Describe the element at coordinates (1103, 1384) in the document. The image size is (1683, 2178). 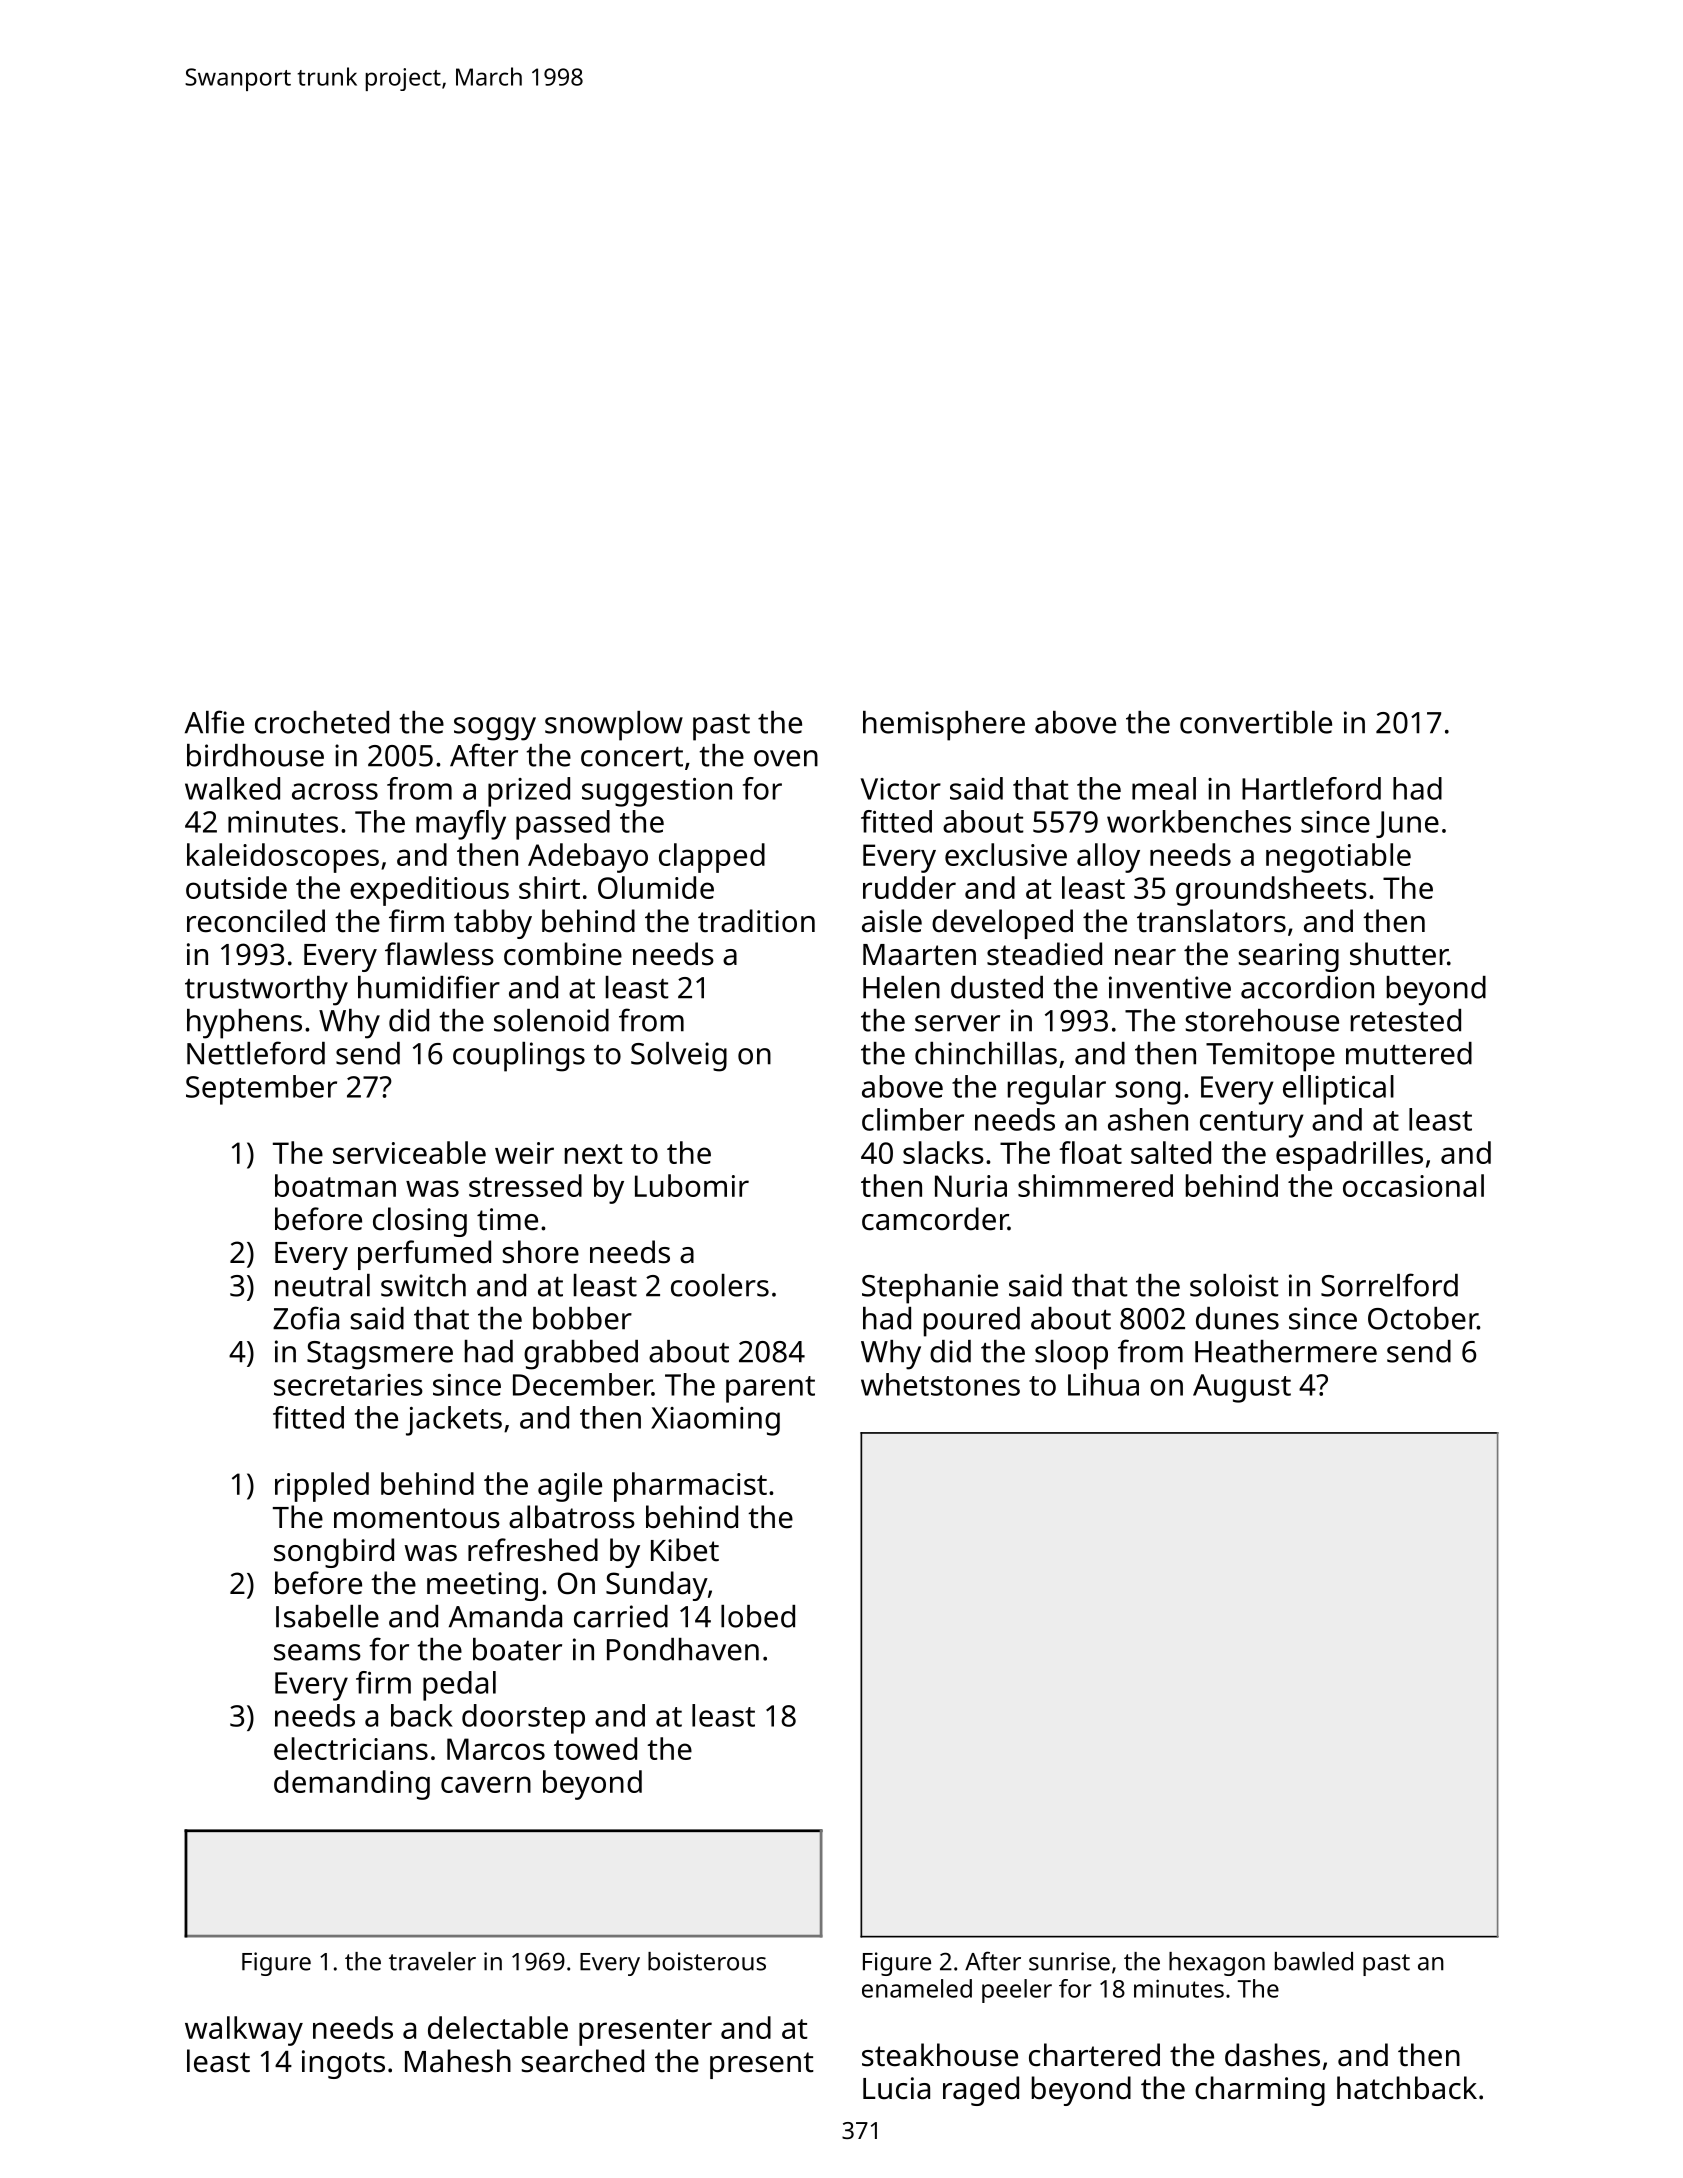
I see `Lihua` at that location.
